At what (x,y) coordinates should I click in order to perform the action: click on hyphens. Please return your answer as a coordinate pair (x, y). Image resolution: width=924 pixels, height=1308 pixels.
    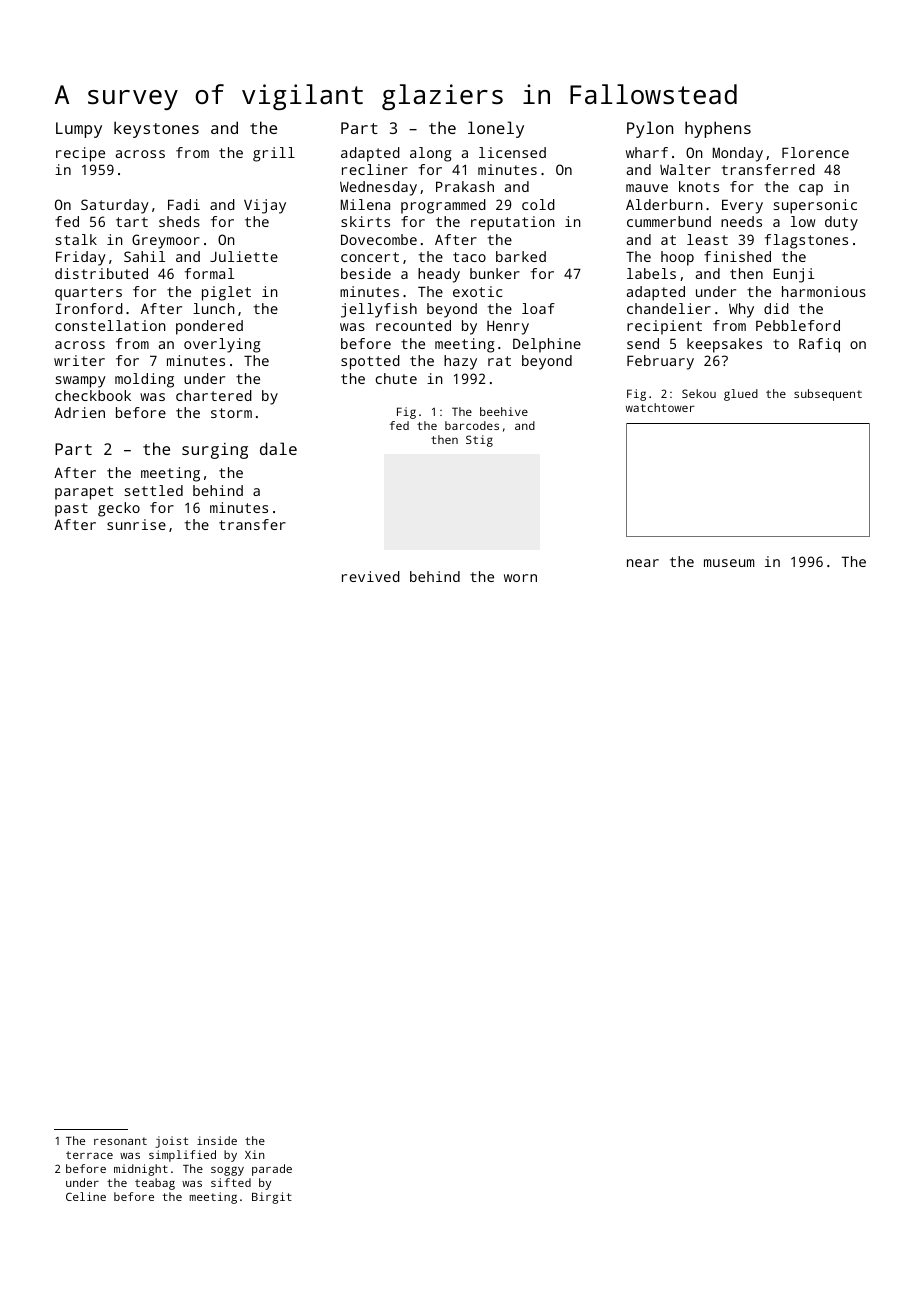
    Looking at the image, I should click on (718, 129).
